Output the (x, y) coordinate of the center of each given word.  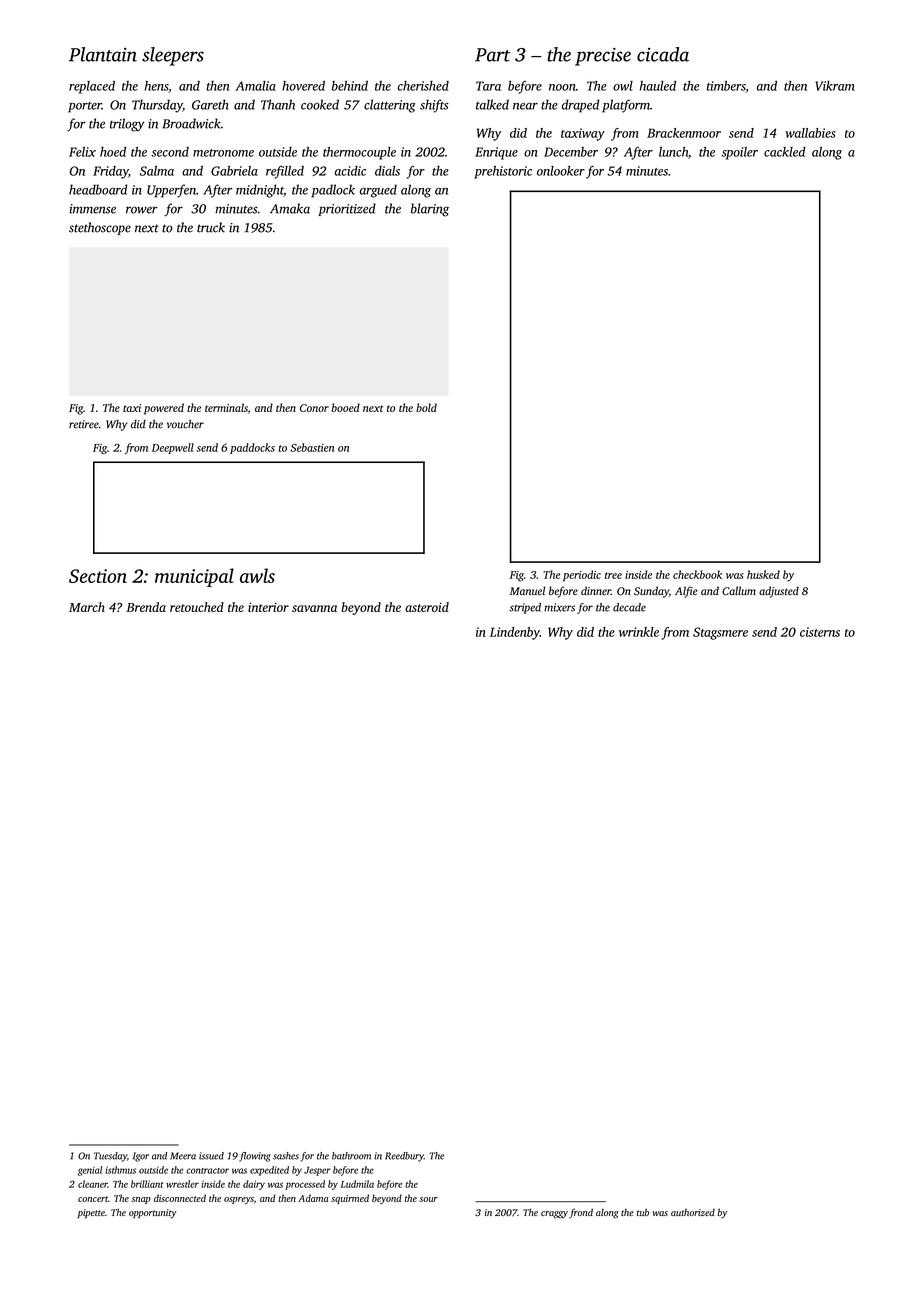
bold (426, 407)
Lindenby (515, 633)
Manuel (527, 590)
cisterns (820, 632)
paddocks (252, 448)
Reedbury (404, 1157)
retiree (84, 424)
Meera (183, 1156)
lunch (673, 152)
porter (85, 107)
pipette (91, 1213)
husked (763, 574)
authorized (693, 1212)
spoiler (740, 153)
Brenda (146, 607)
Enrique (496, 153)
